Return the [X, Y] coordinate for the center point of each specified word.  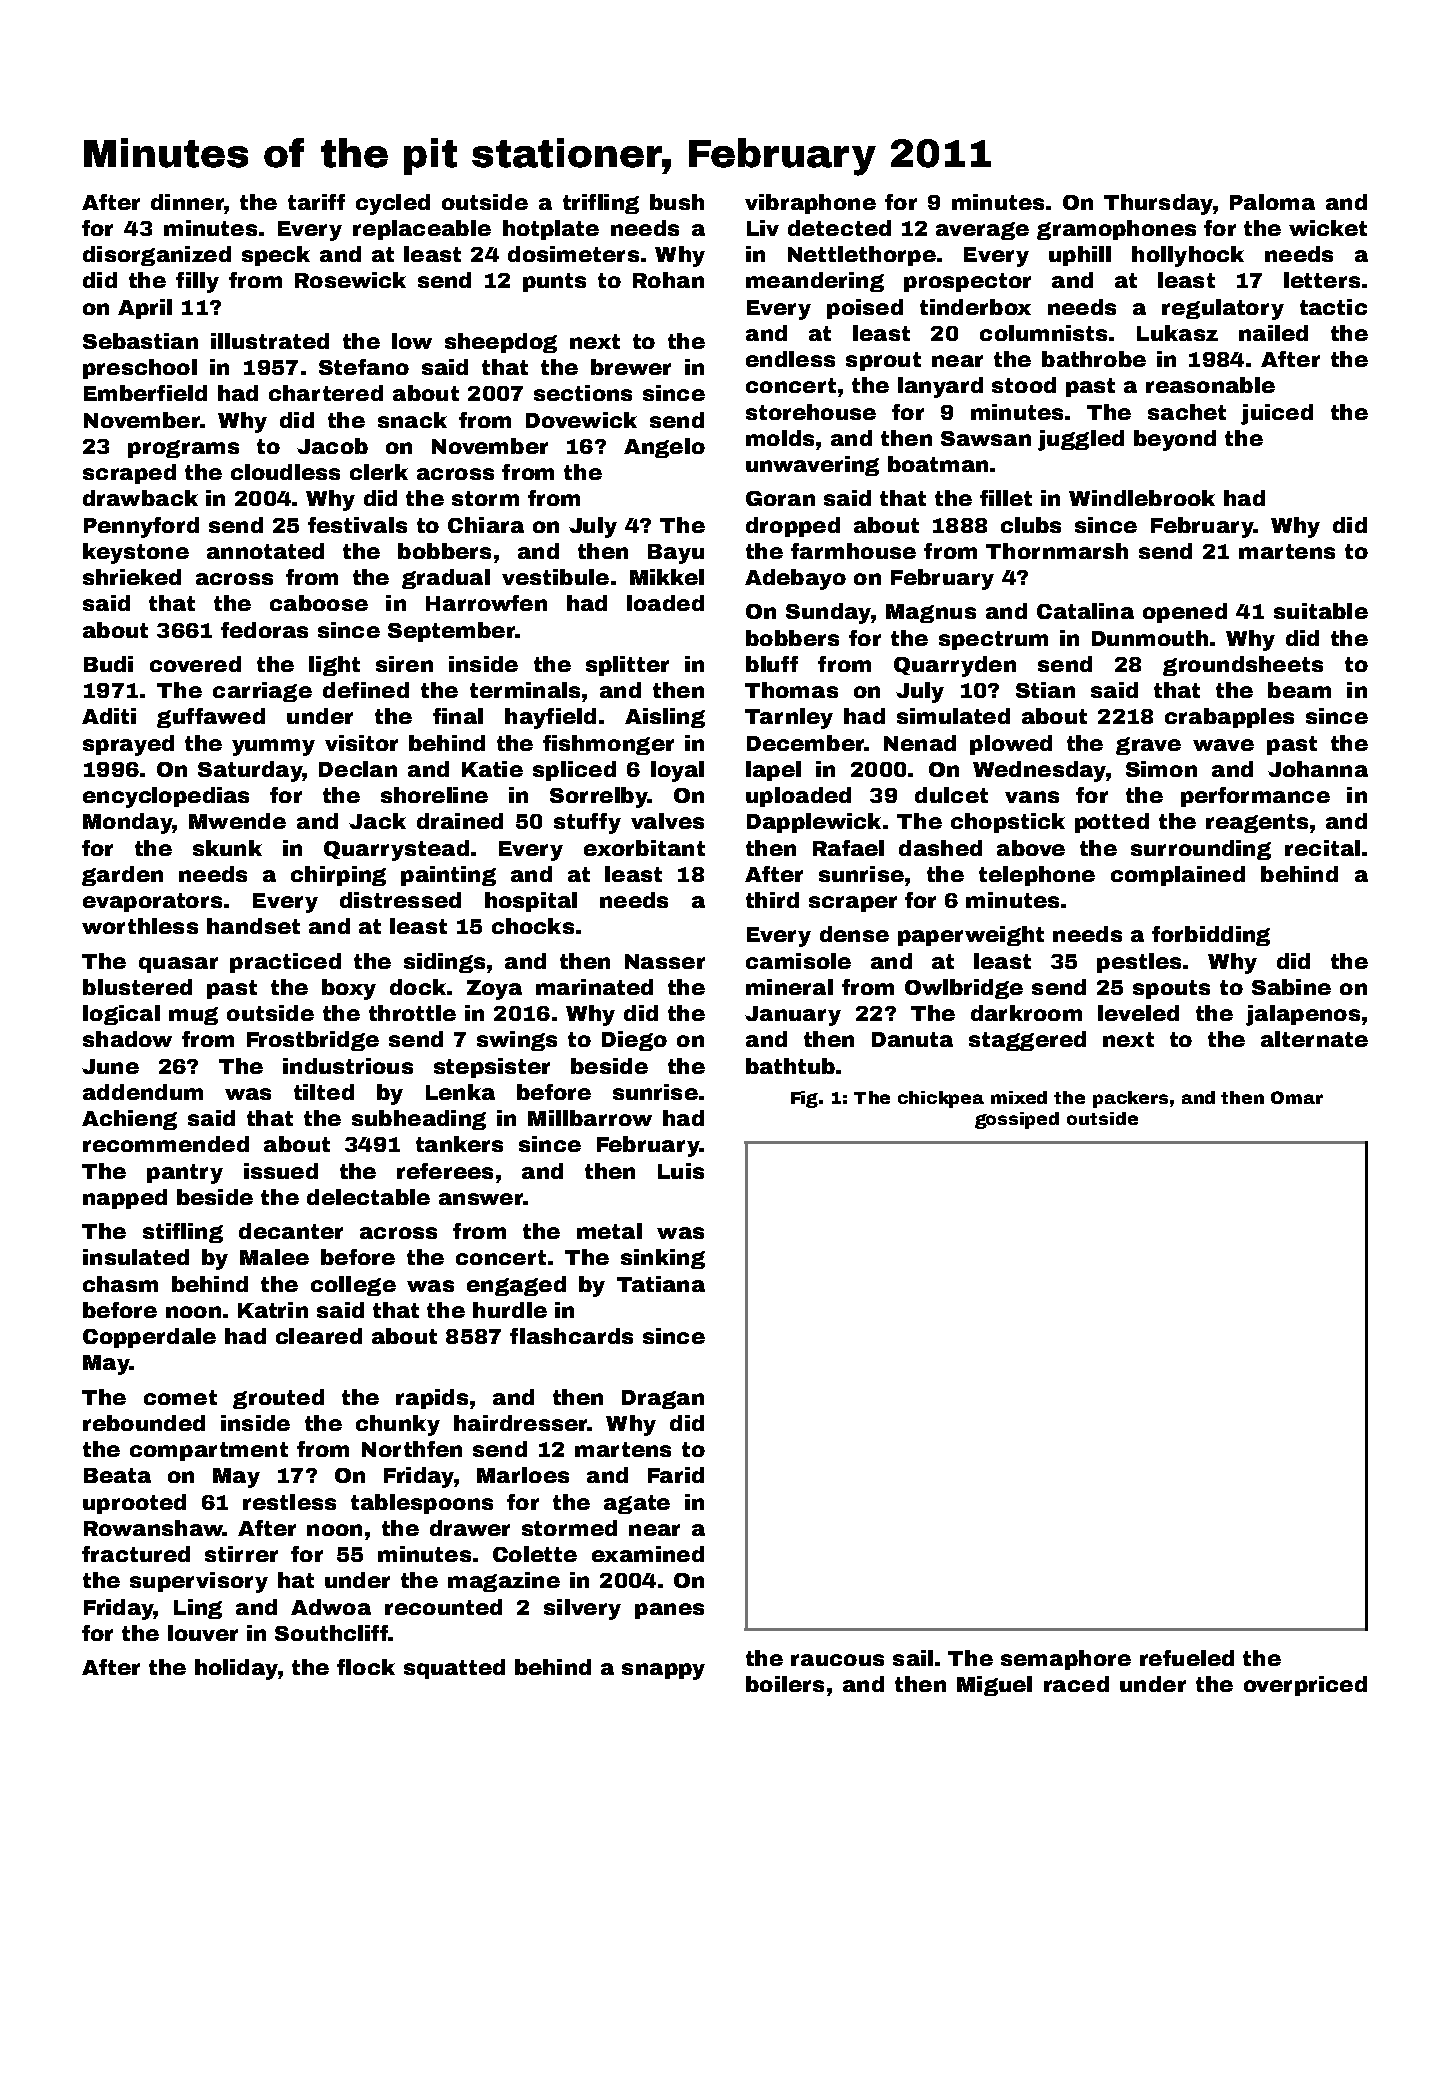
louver [203, 1633]
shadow [127, 1039]
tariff [316, 202]
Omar [1297, 1097]
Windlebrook [1142, 498]
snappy [663, 1671]
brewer [631, 367]
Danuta [912, 1039]
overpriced [1305, 1686]
